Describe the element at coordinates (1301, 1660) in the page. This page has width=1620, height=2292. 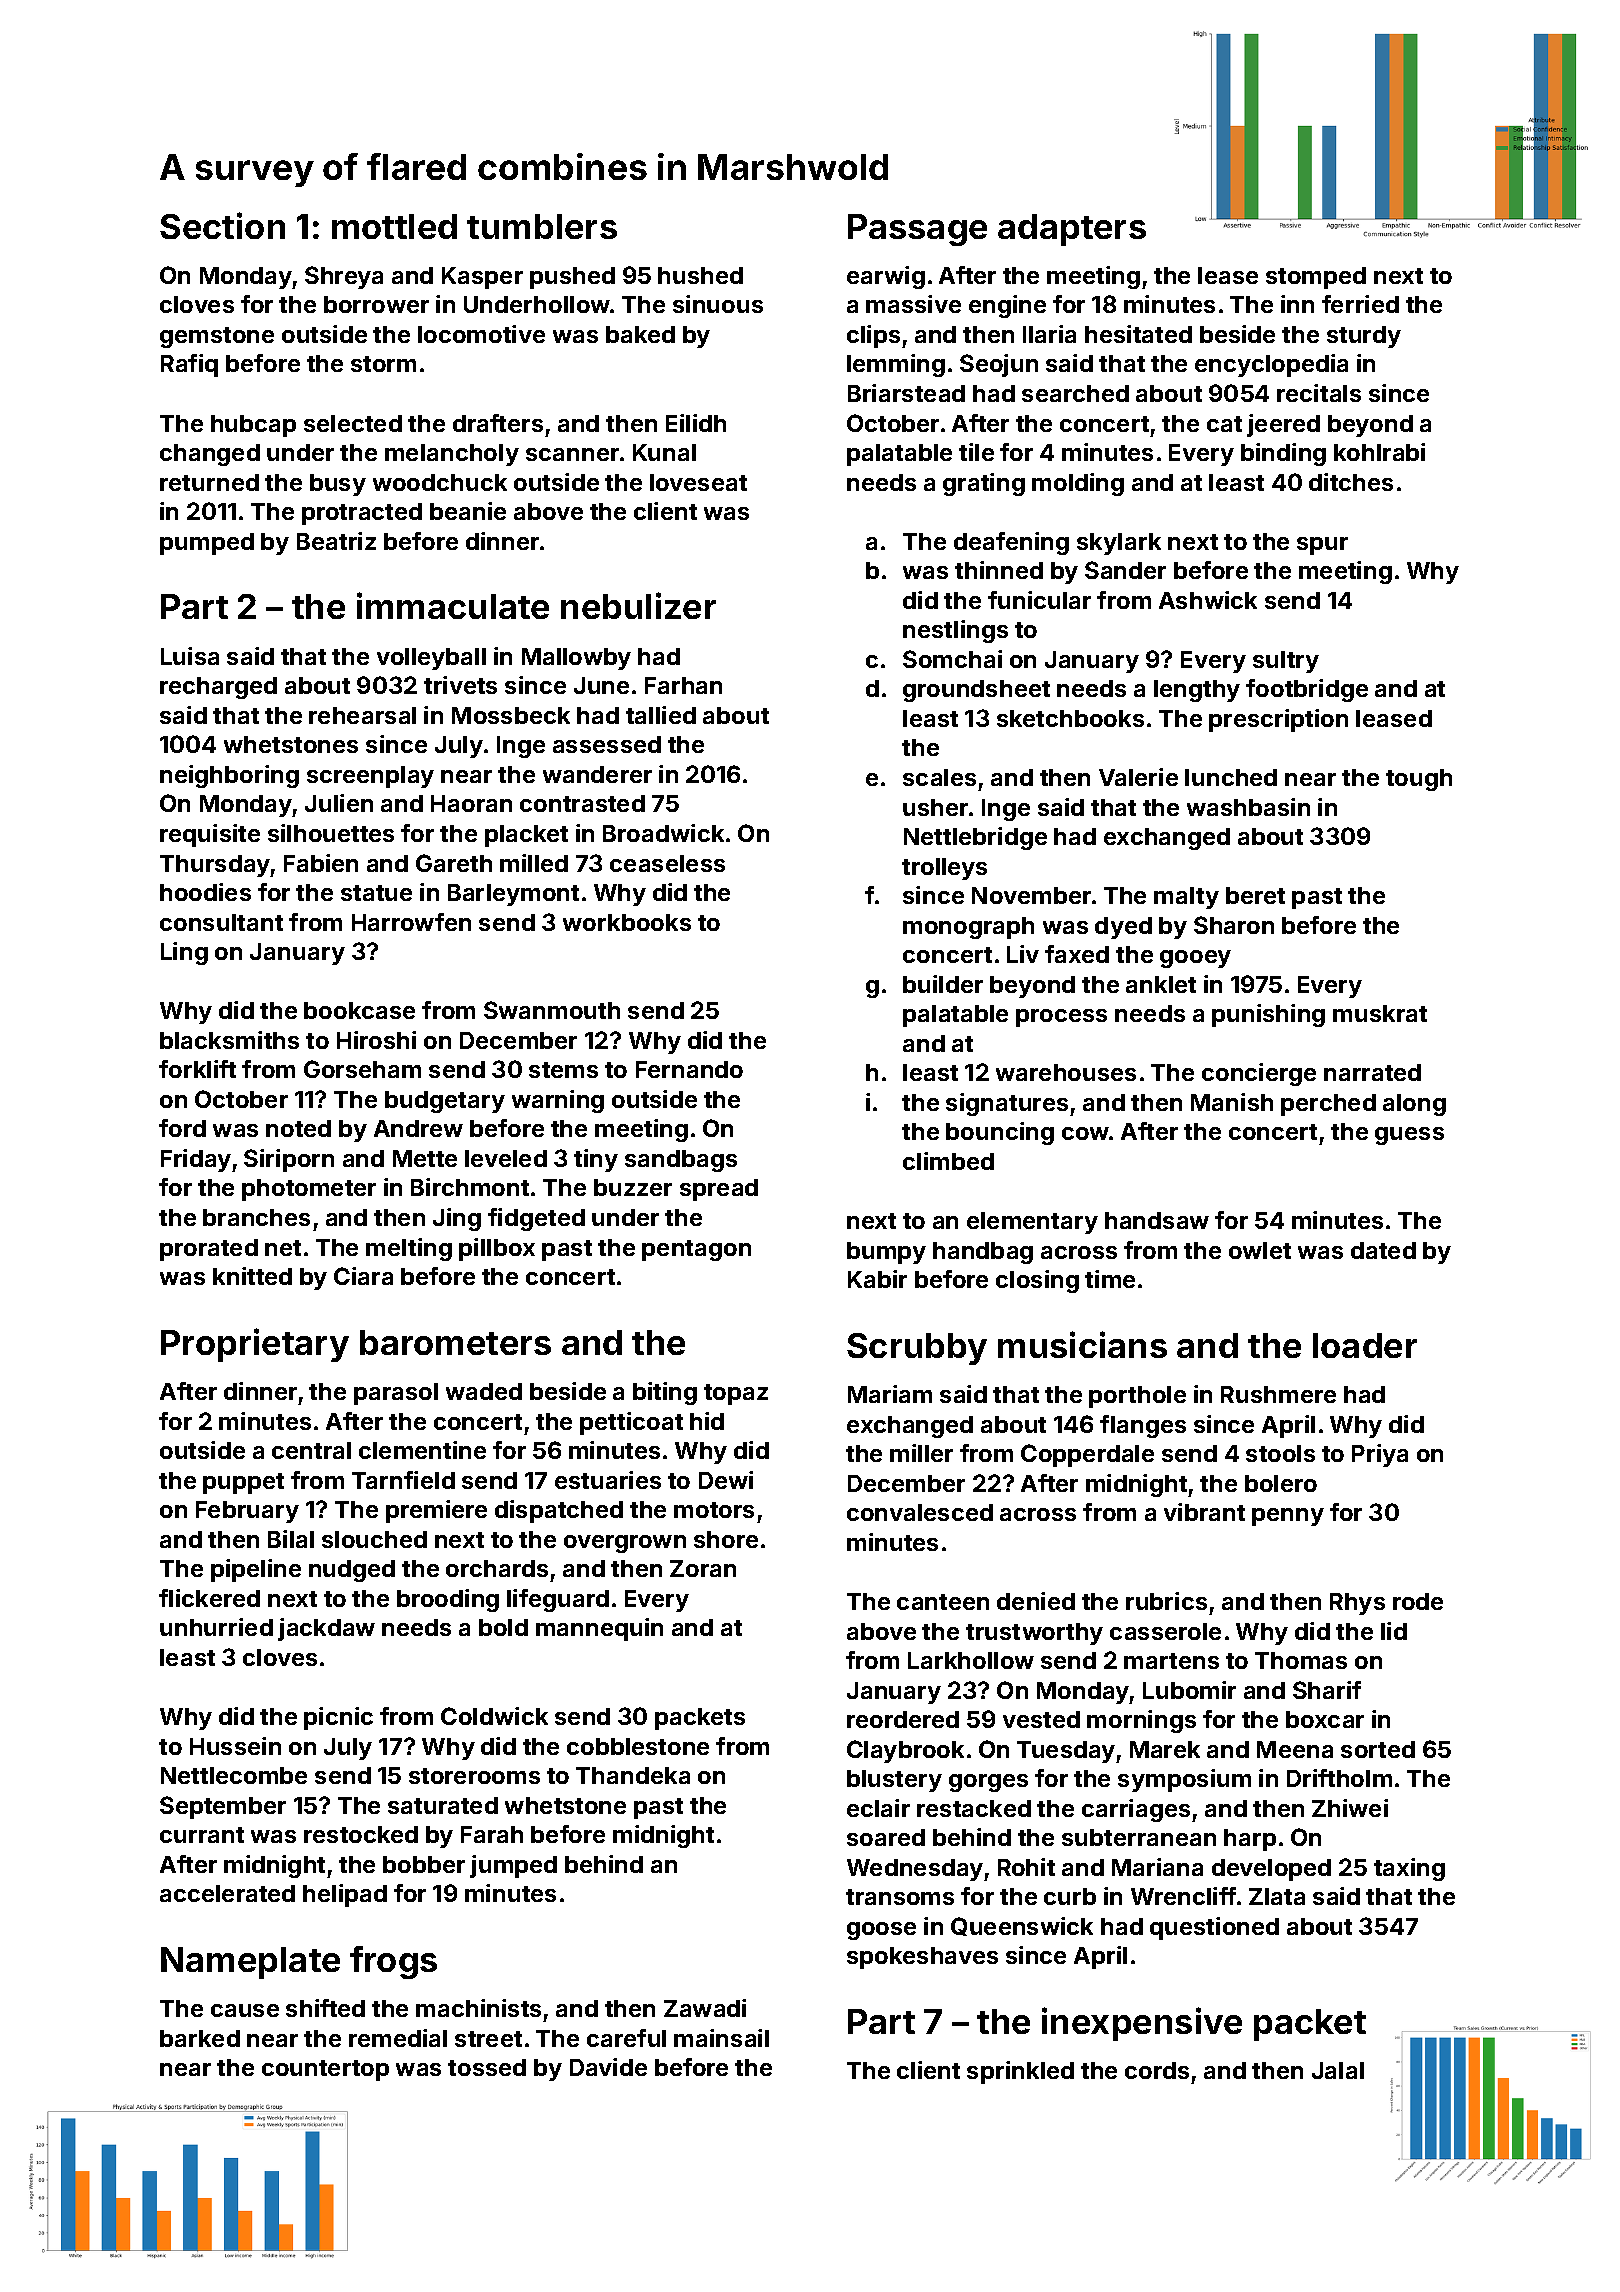
I see `Thomas` at that location.
